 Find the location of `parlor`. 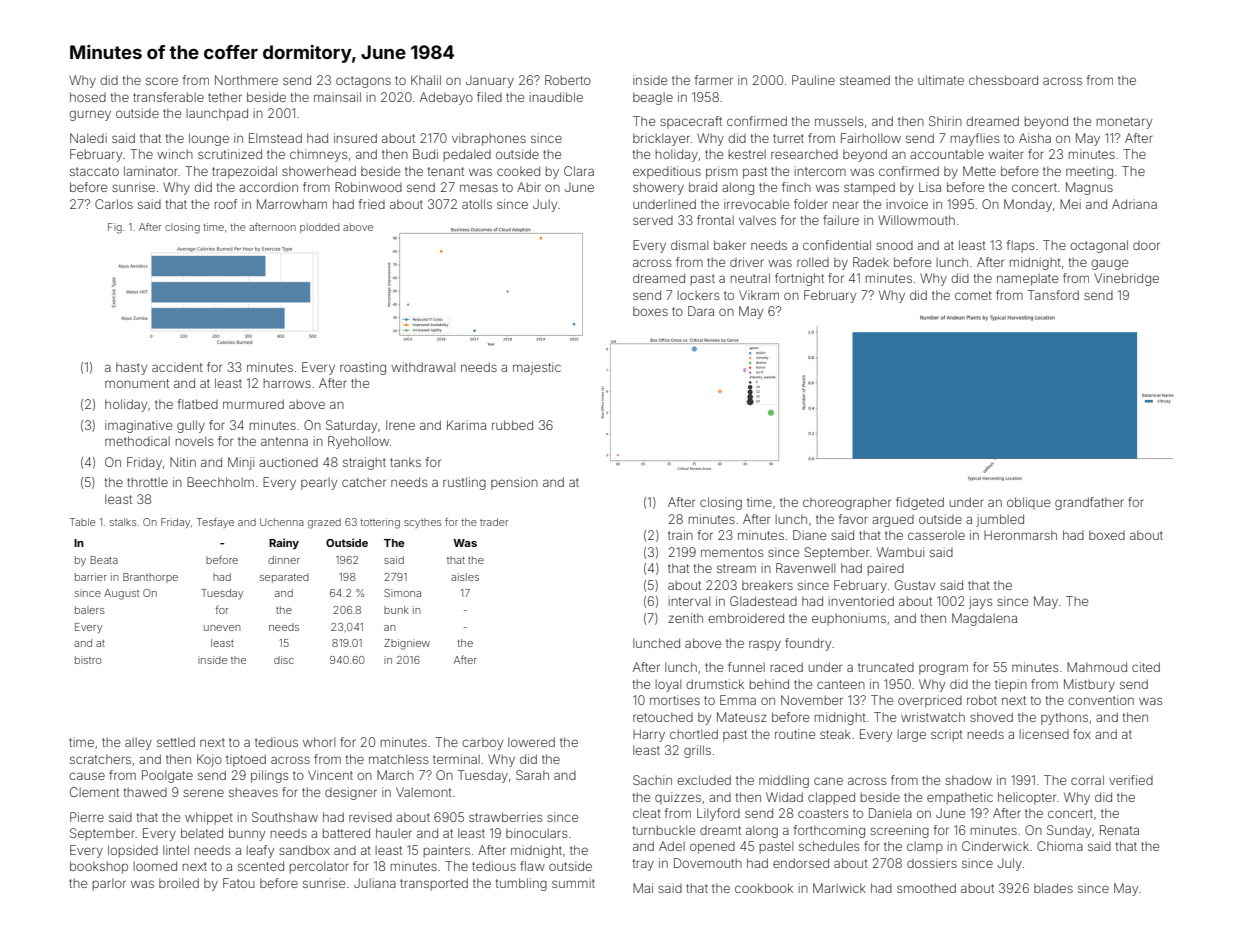

parlor is located at coordinates (109, 884).
